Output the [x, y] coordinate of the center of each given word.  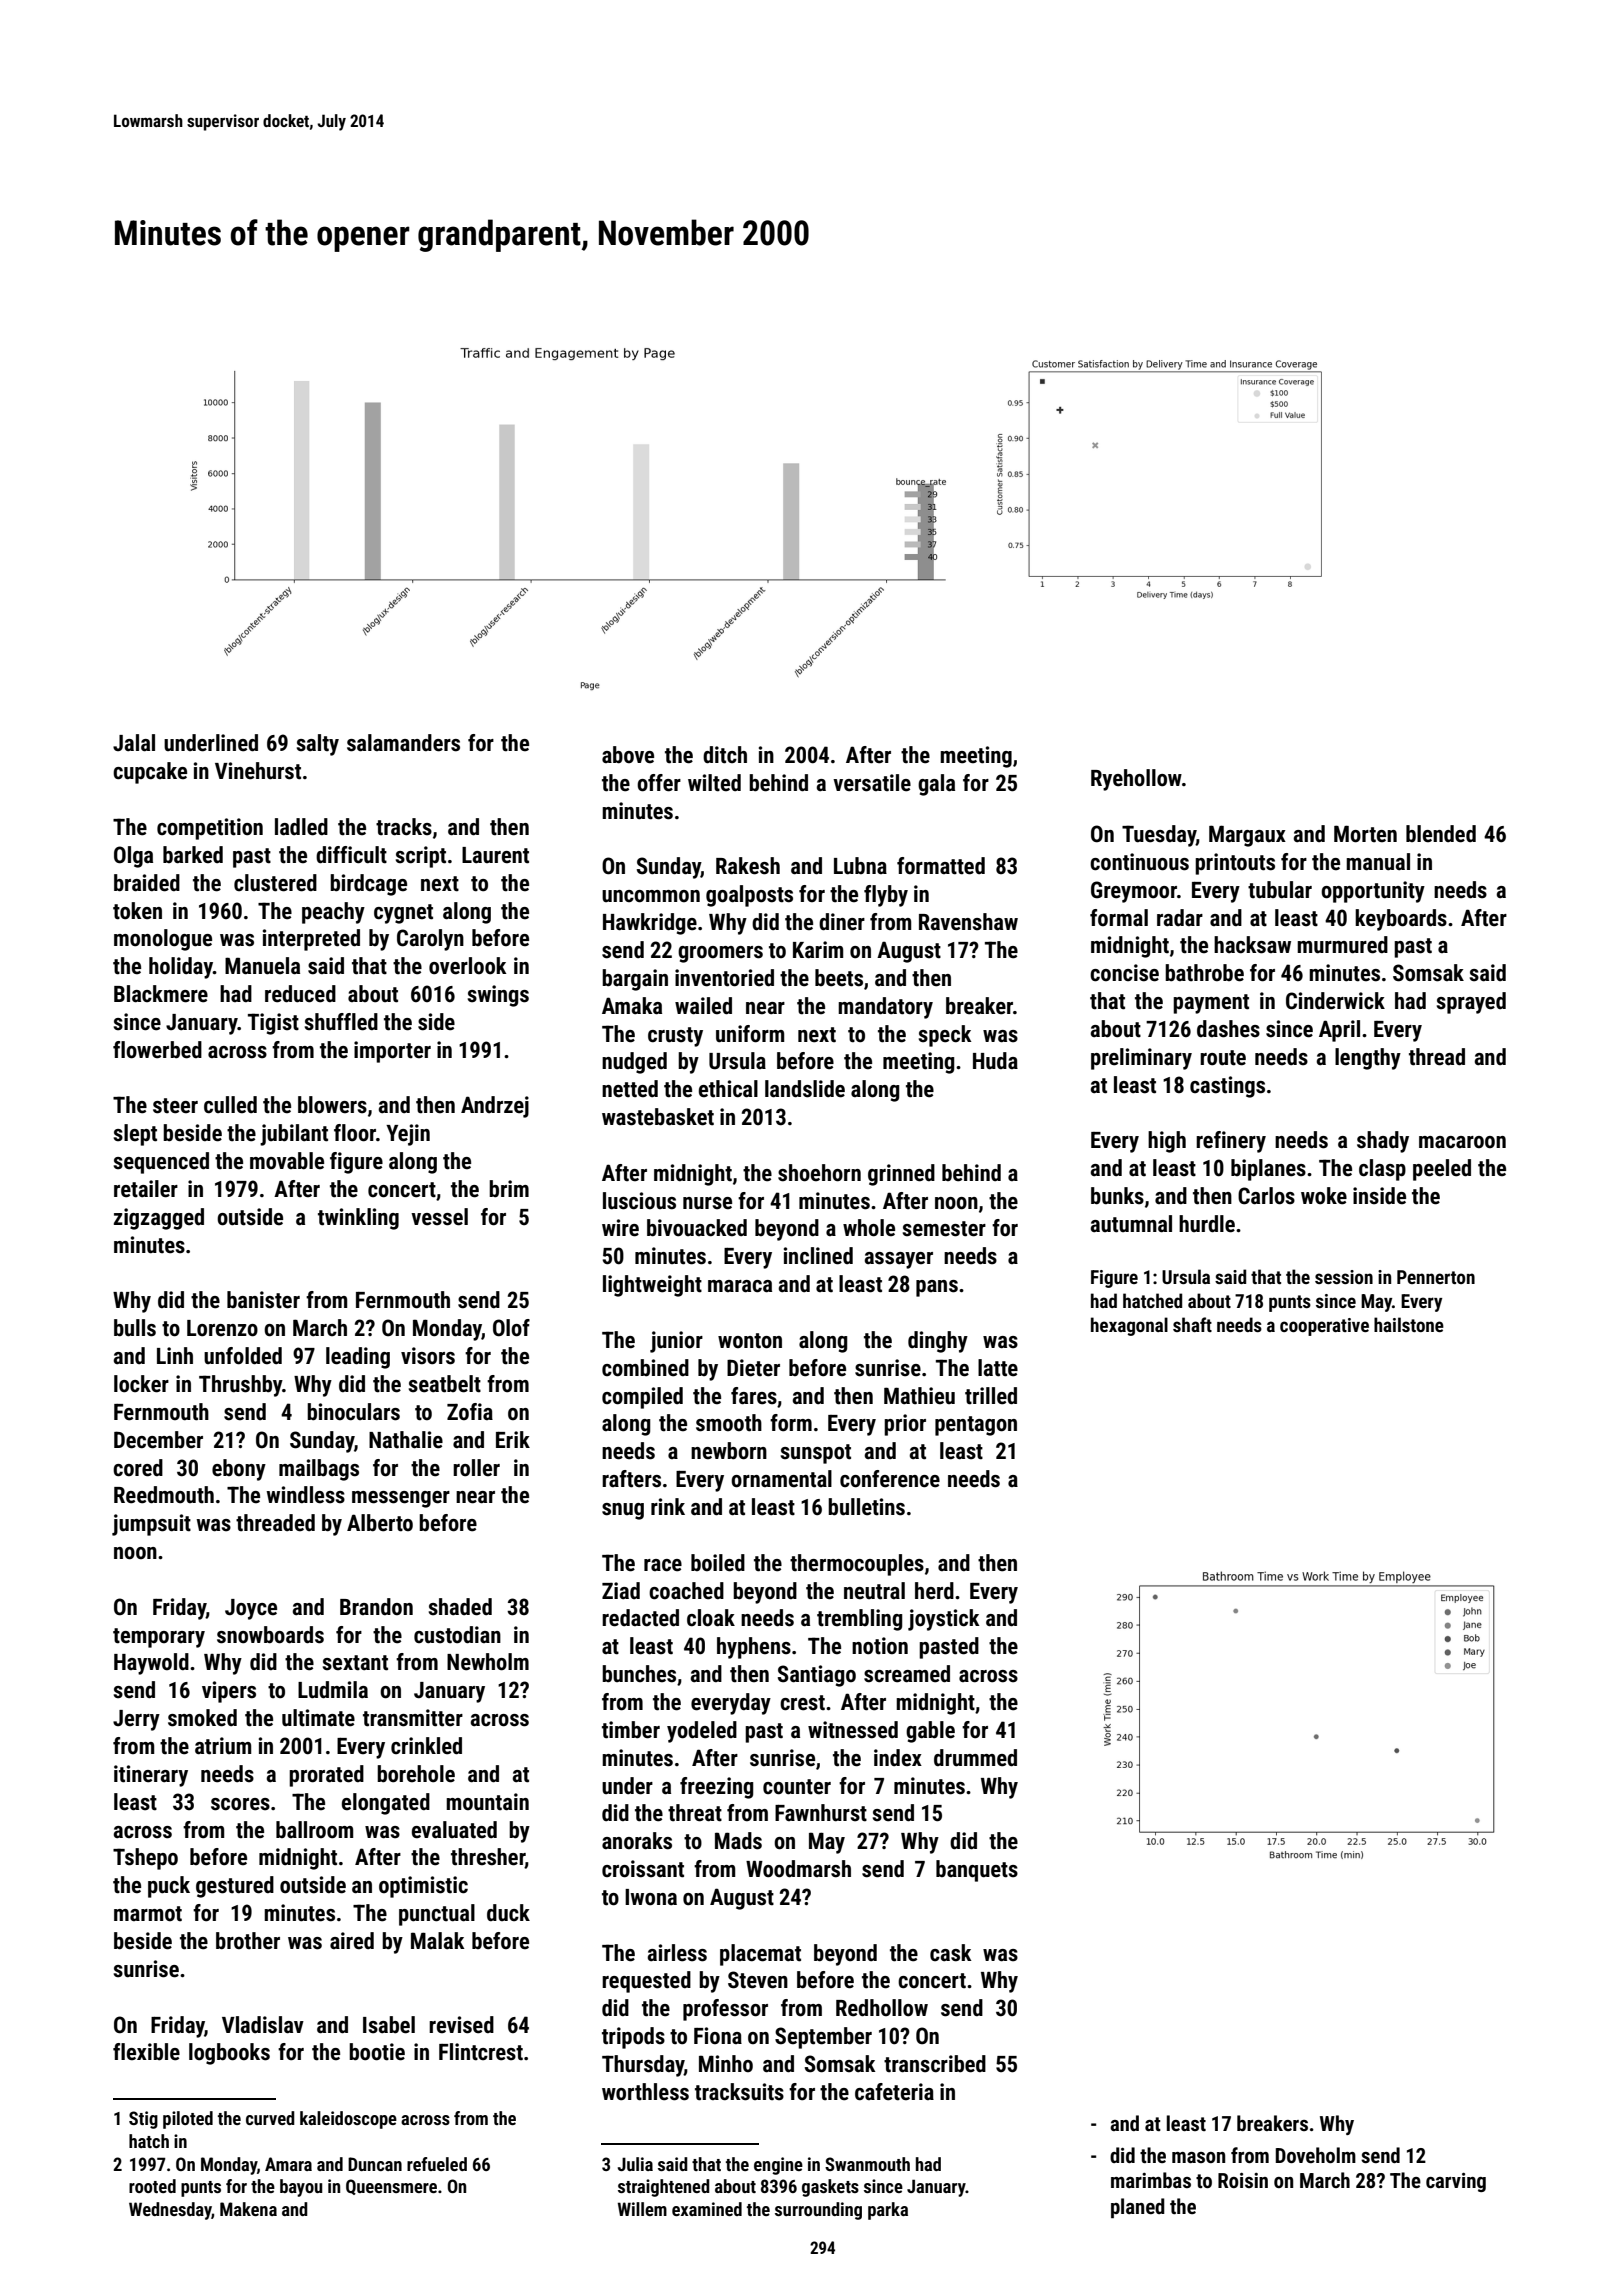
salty [318, 745]
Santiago [817, 1676]
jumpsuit [151, 1525]
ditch [725, 755]
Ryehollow [1136, 780]
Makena [248, 2209]
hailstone [1409, 1324]
